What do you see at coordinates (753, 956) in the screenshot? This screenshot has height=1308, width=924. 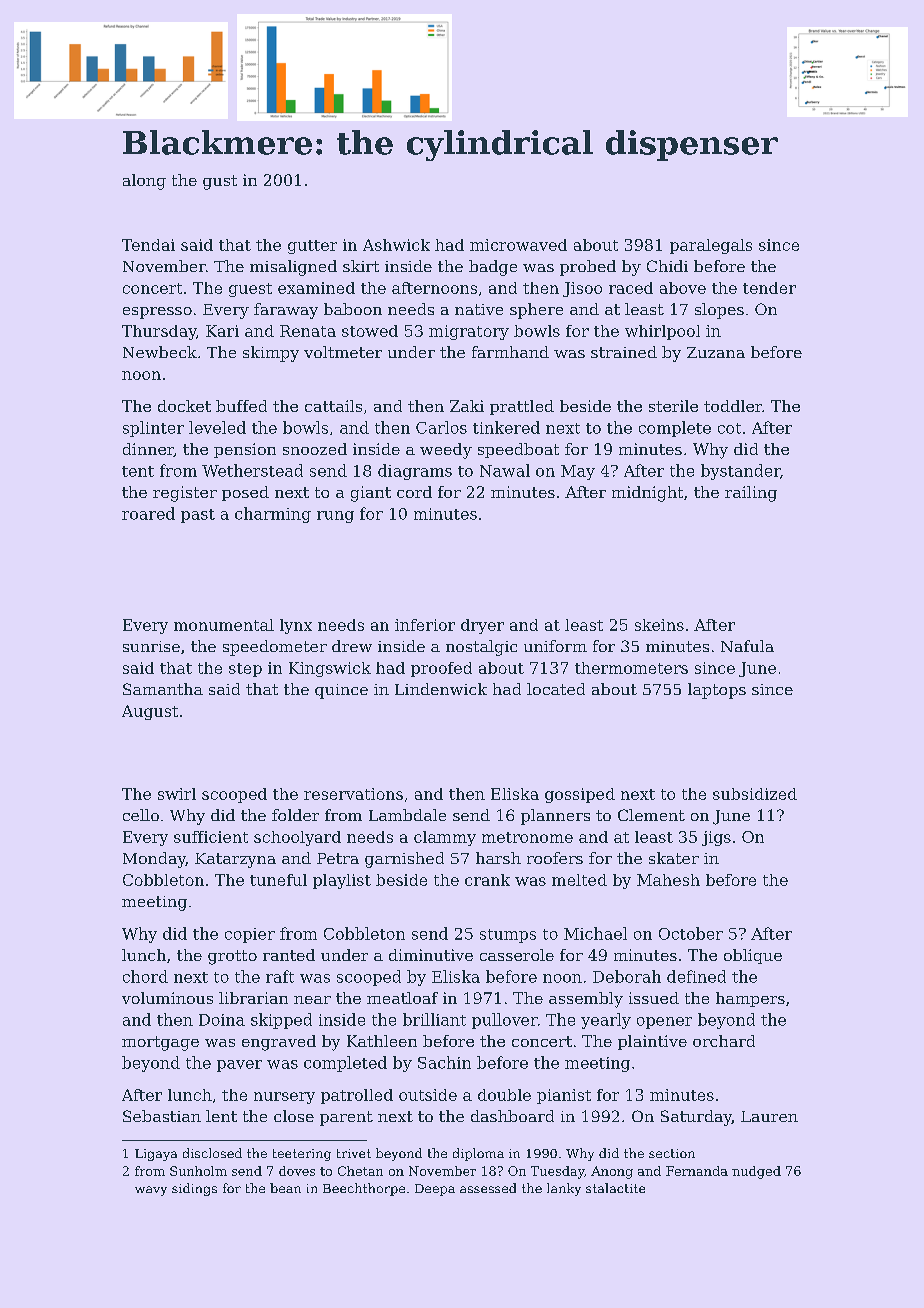 I see `oblique` at bounding box center [753, 956].
